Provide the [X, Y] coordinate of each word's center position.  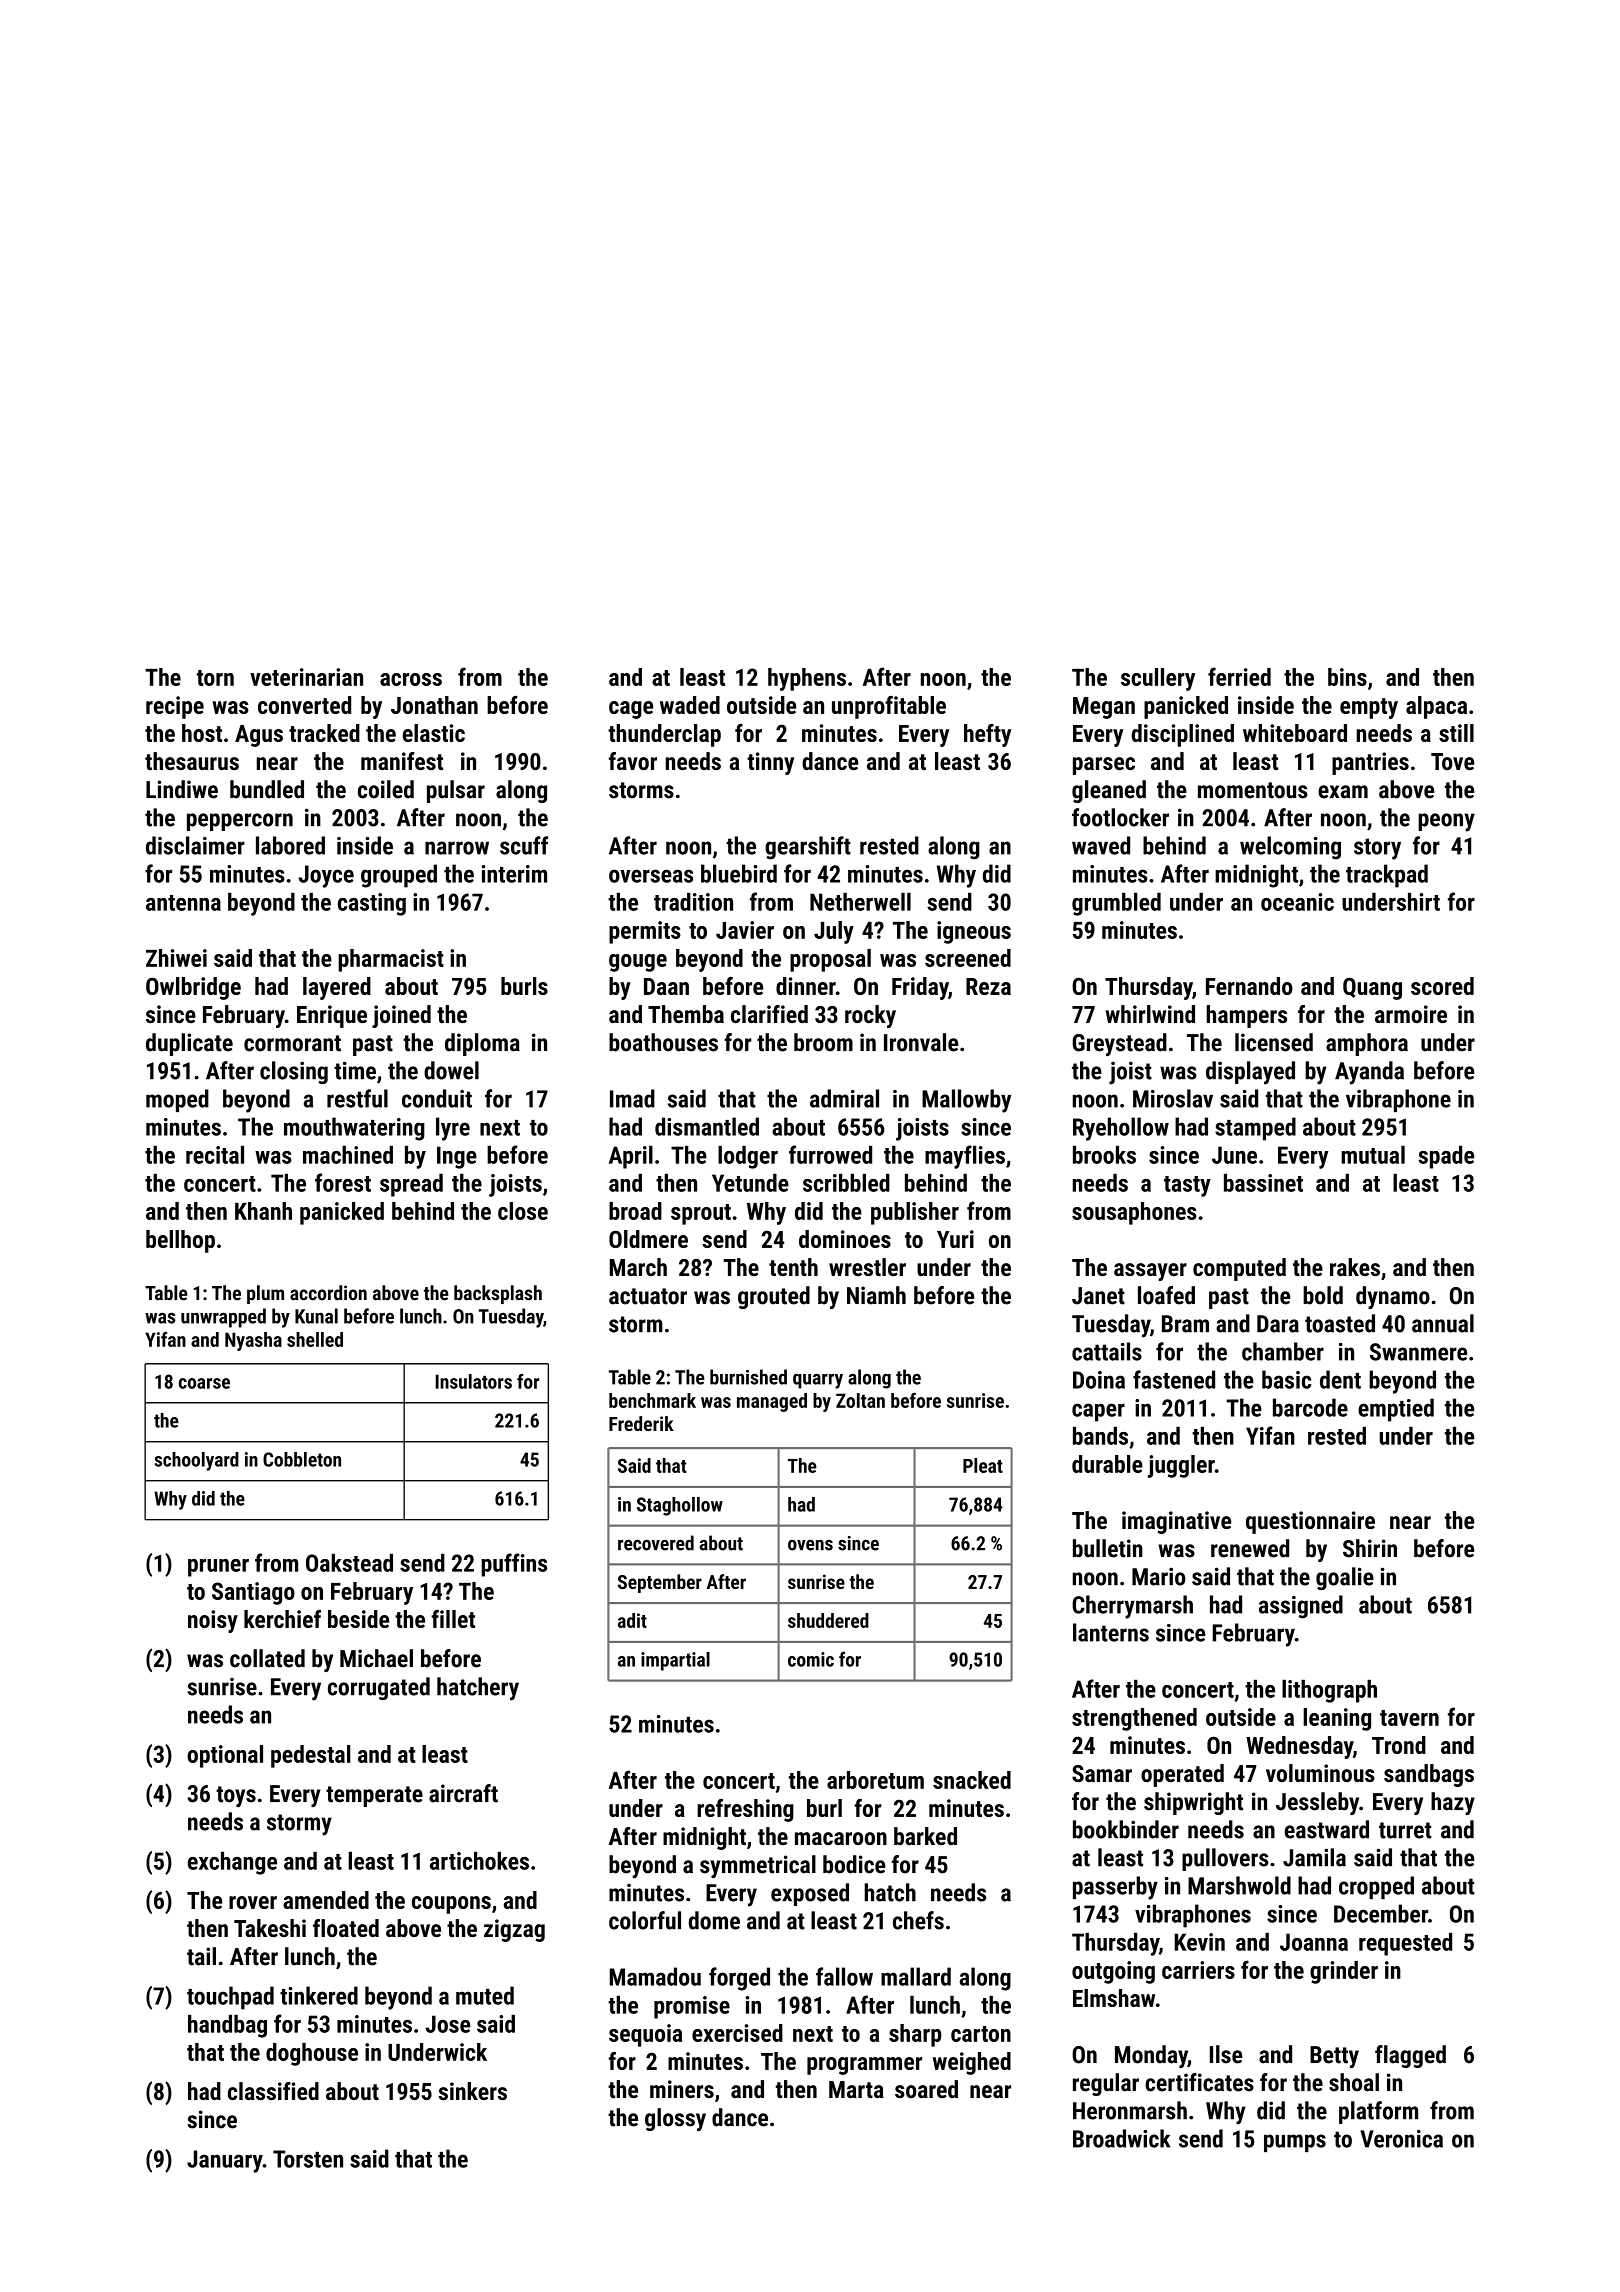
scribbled [846, 1183]
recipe [175, 707]
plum [265, 1294]
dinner [806, 986]
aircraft [463, 1793]
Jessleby [1317, 1803]
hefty [987, 735]
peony [1446, 822]
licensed [1274, 1042]
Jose [447, 2024]
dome [714, 1920]
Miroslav [1173, 1098]
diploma [482, 1044]
